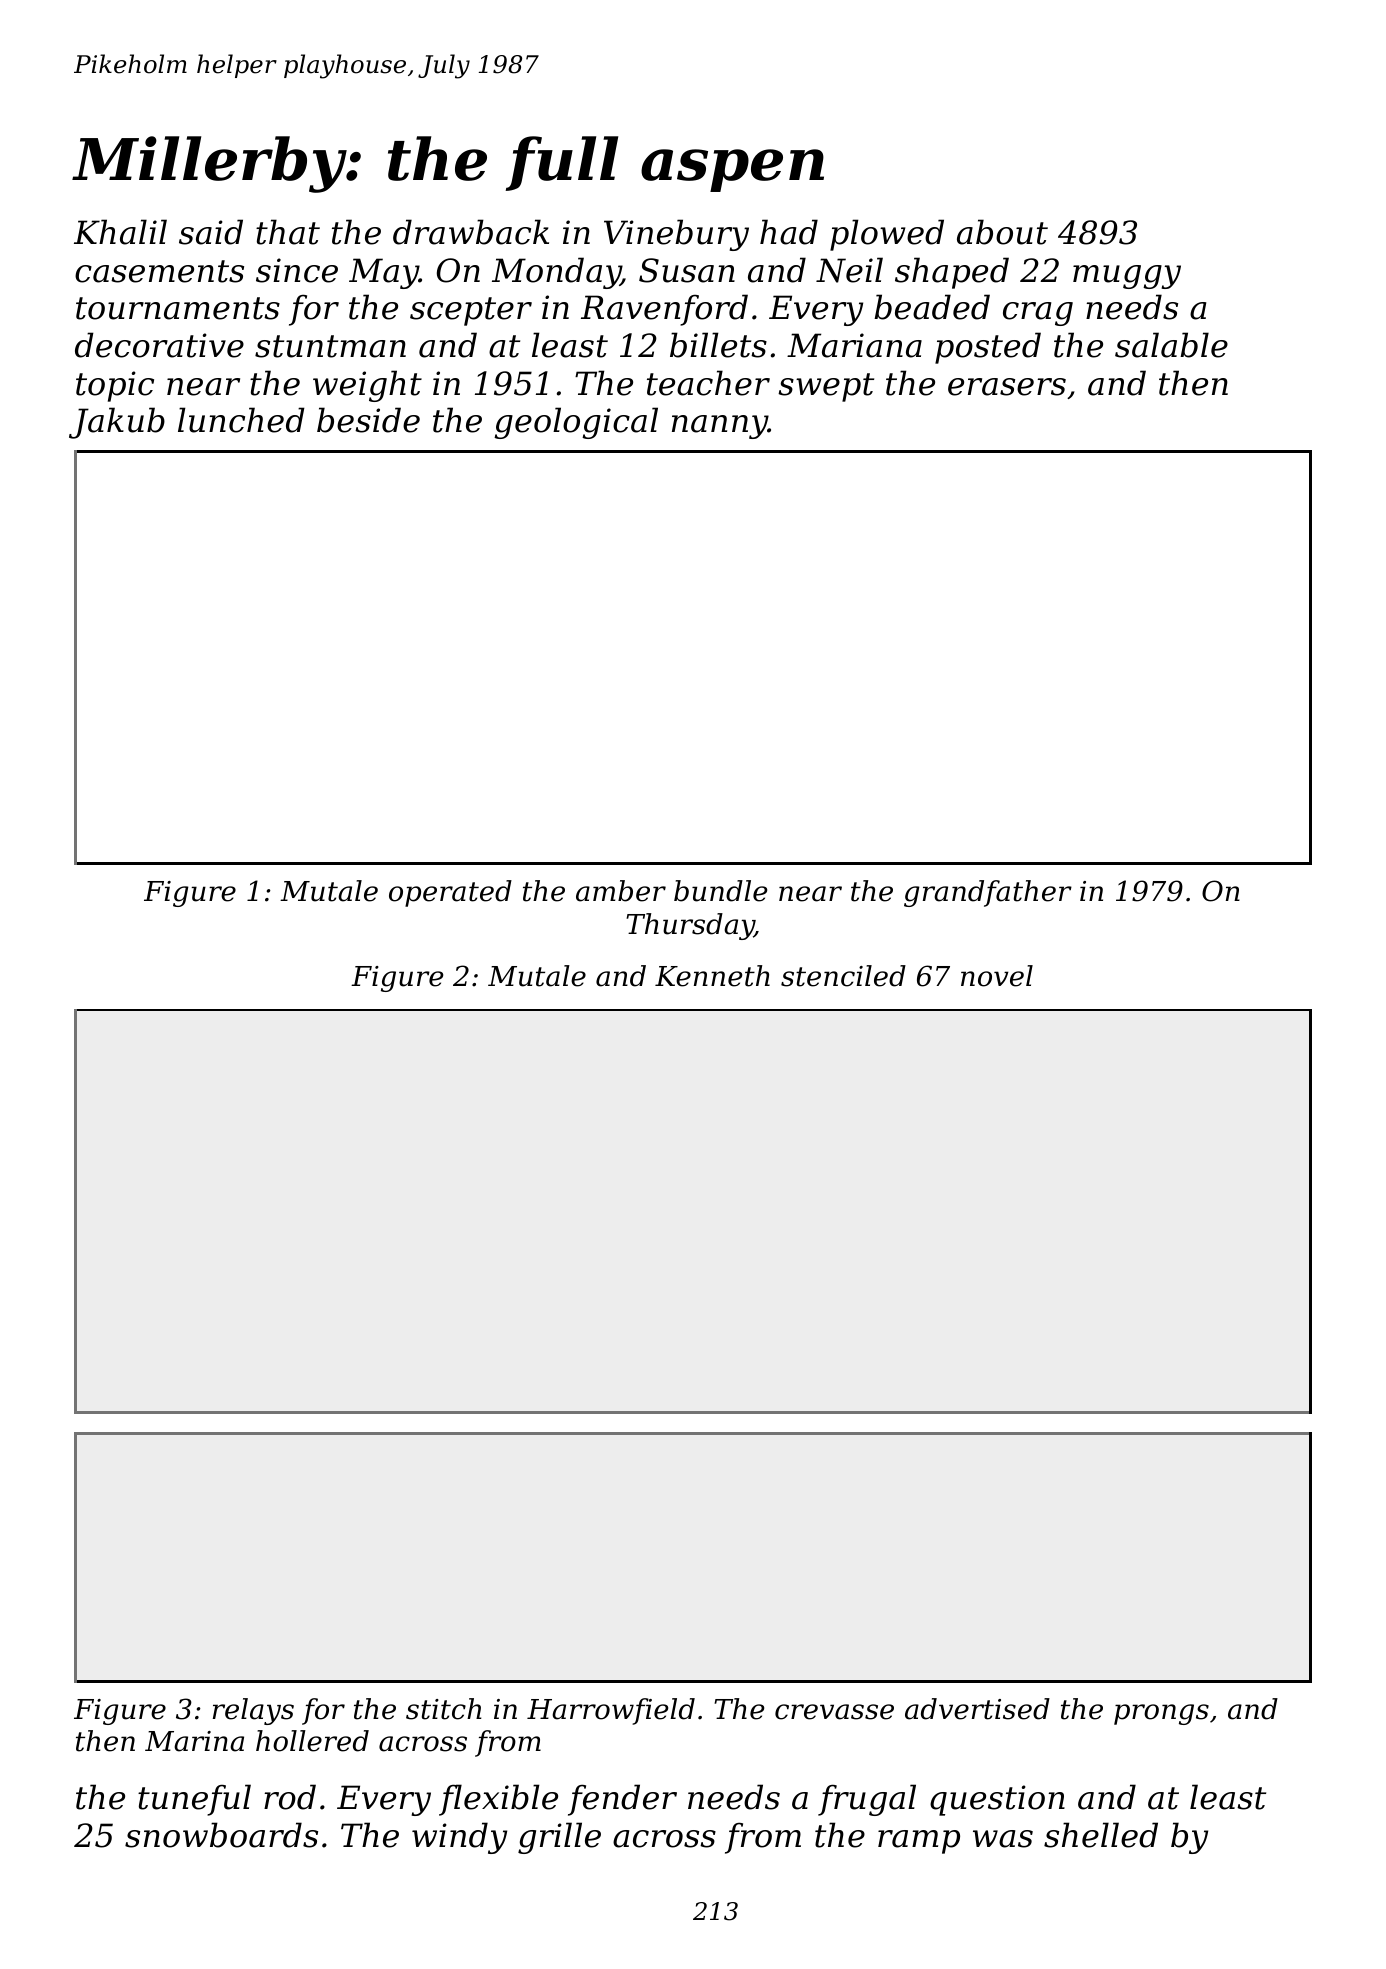  I want to click on stitch, so click(443, 1709).
